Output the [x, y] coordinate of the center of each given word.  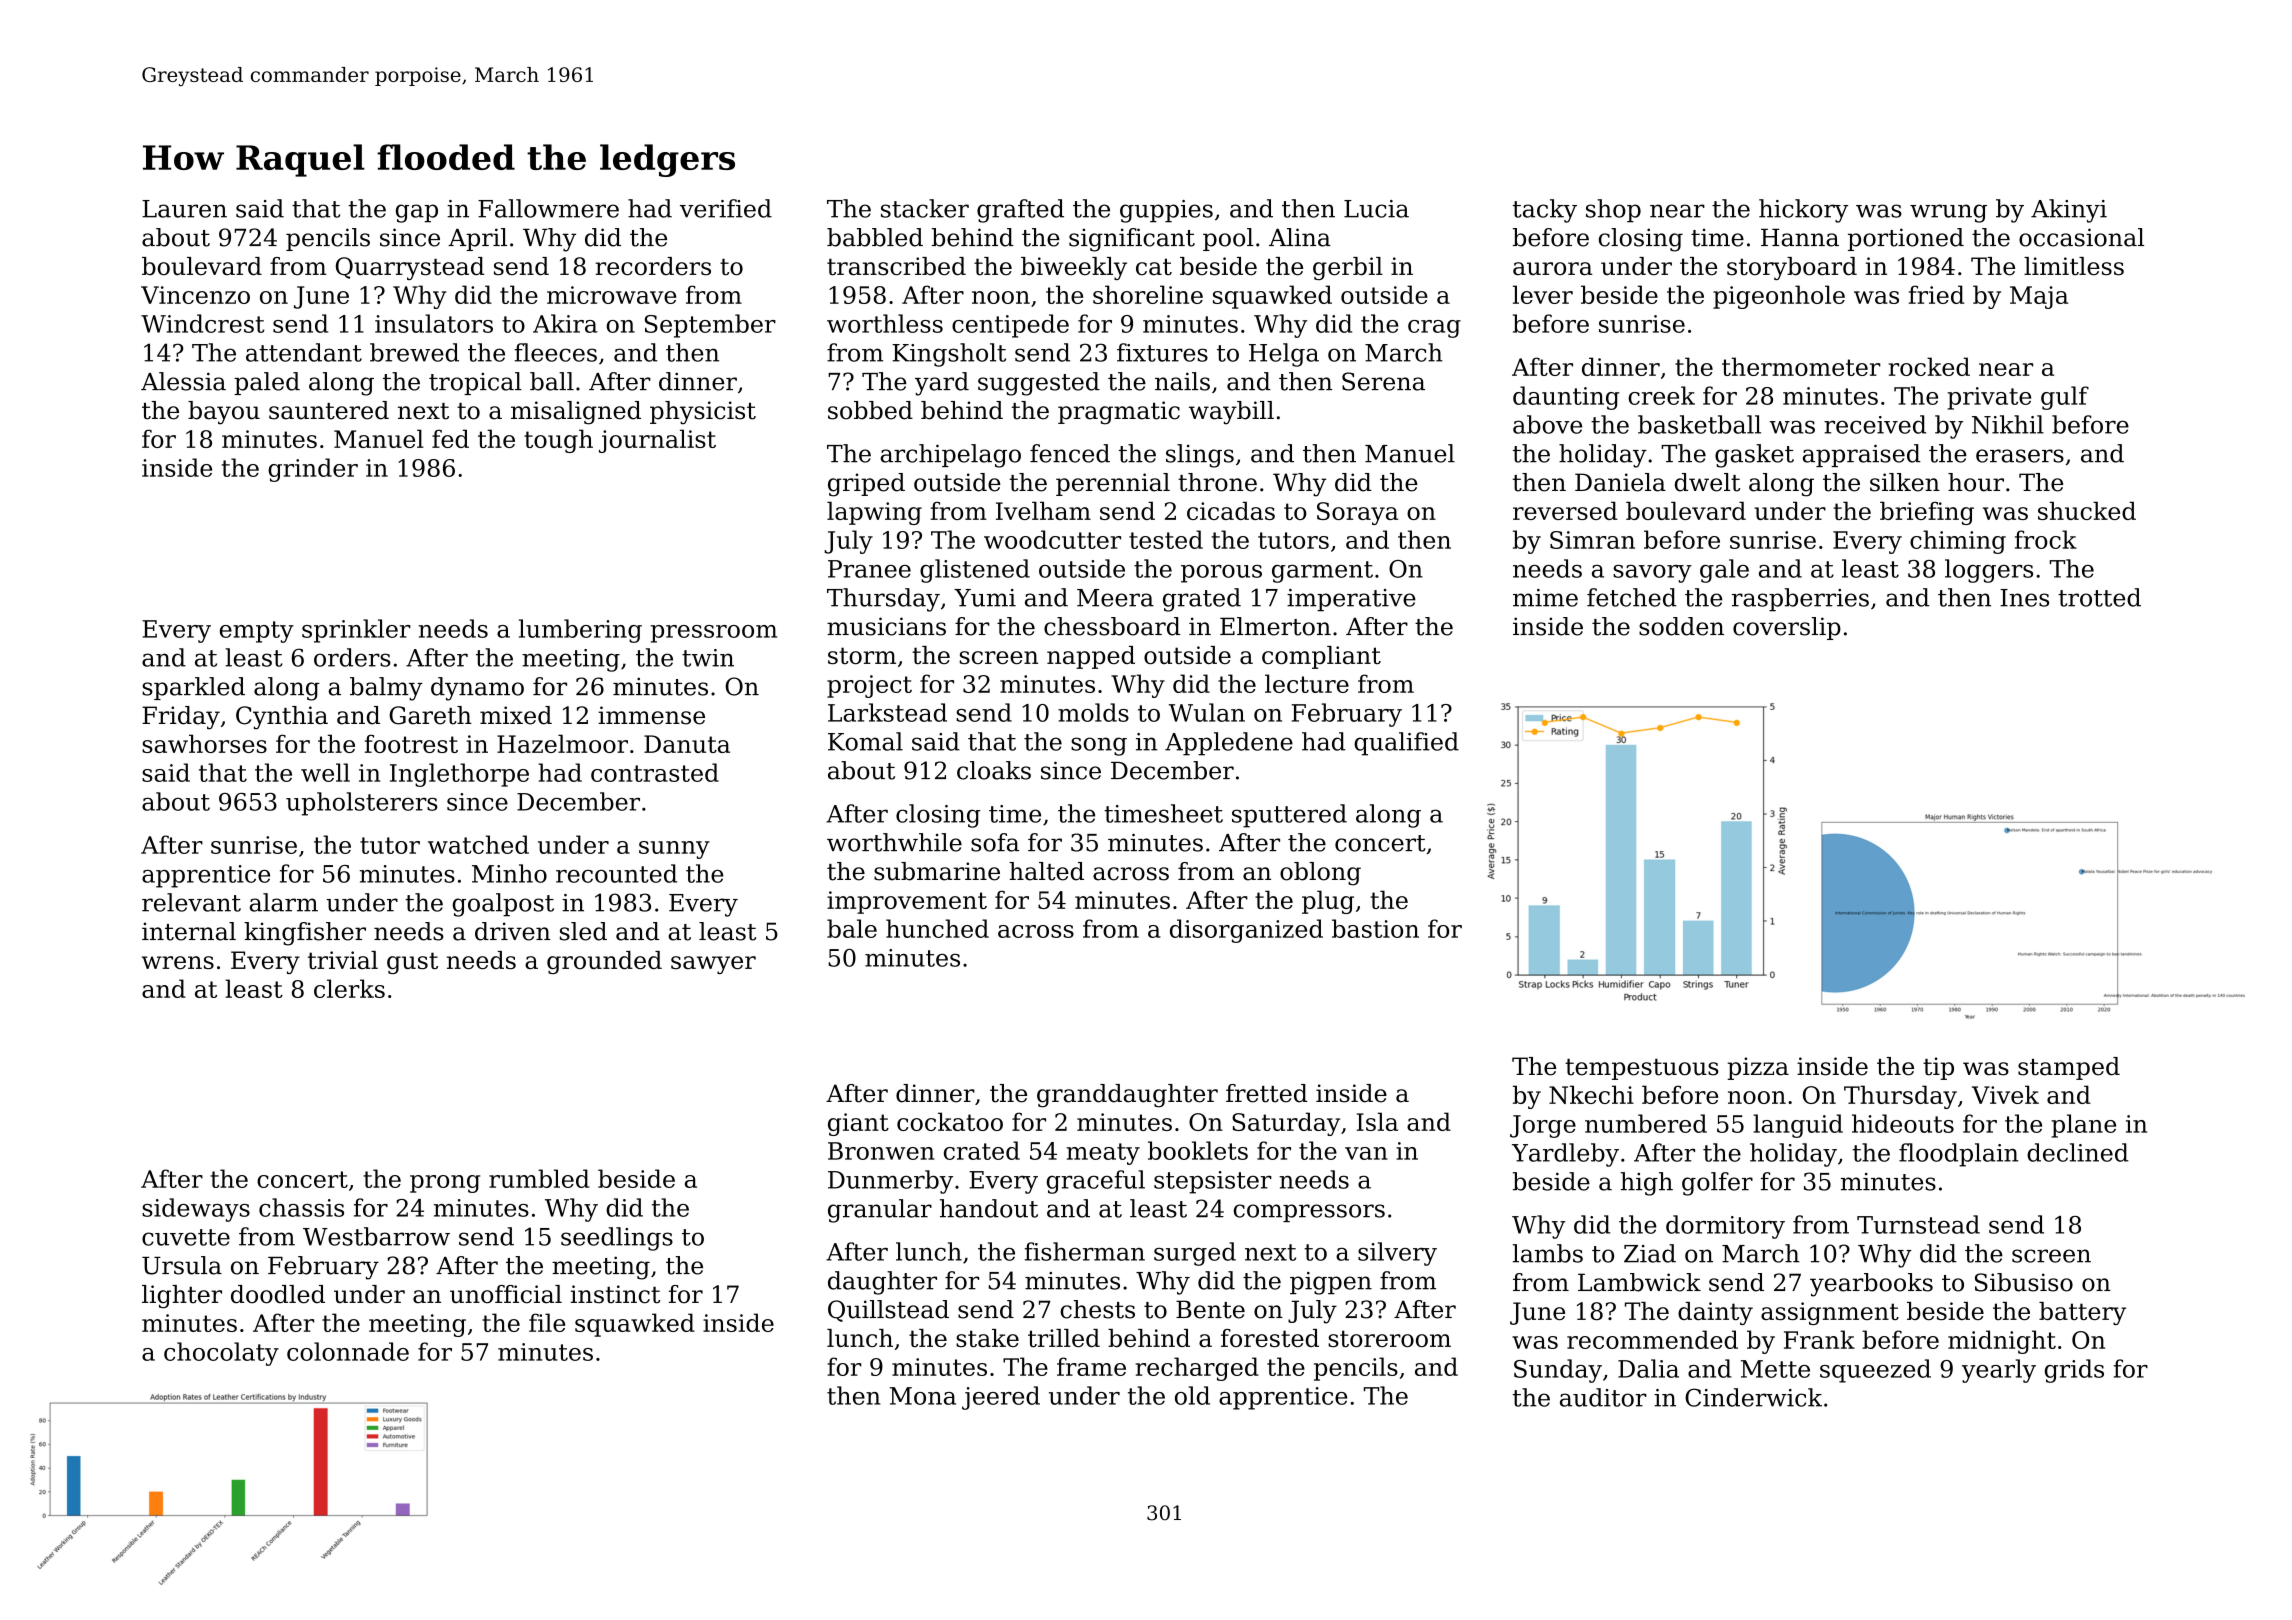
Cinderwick [1753, 1397]
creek [1661, 395]
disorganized [1246, 931]
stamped [2069, 1068]
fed [450, 438]
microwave [611, 295]
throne [1217, 482]
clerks [349, 988]
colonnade [348, 1351]
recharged [1197, 1369]
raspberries [1800, 599]
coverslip [1787, 628]
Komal [865, 741]
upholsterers [361, 804]
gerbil [1348, 268]
